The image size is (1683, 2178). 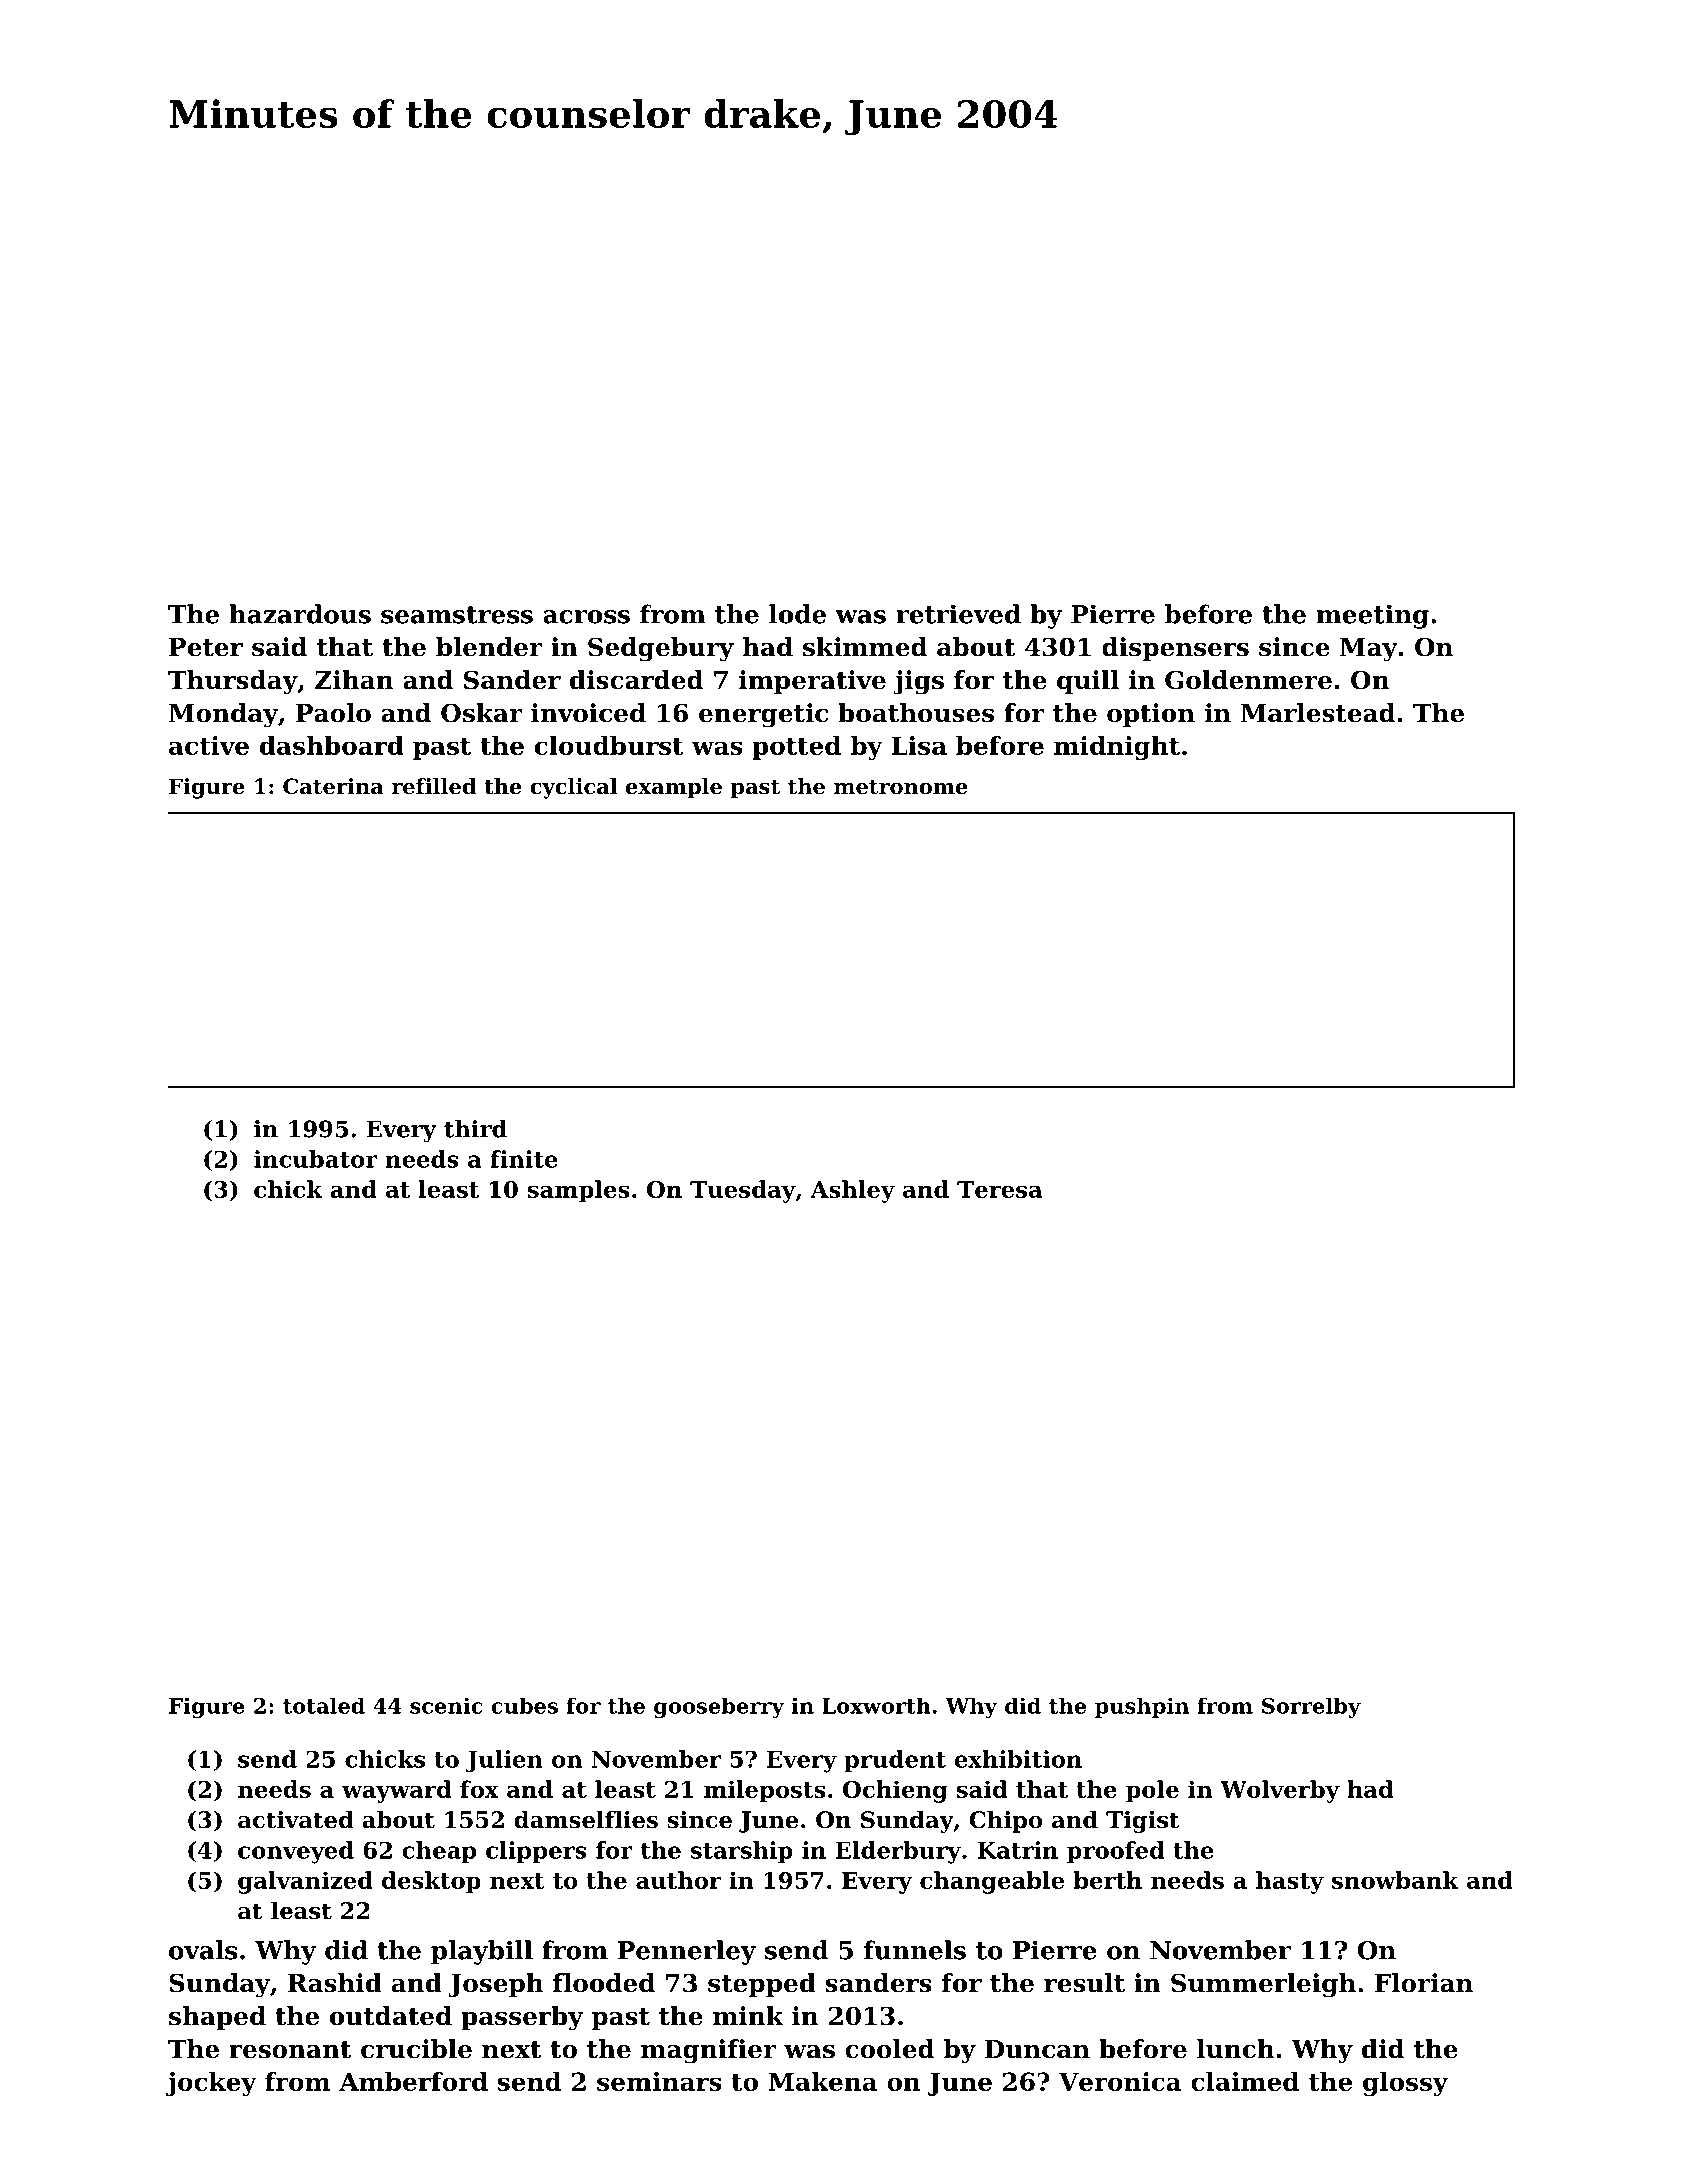 What do you see at coordinates (1318, 713) in the screenshot?
I see `Marlestead` at bounding box center [1318, 713].
